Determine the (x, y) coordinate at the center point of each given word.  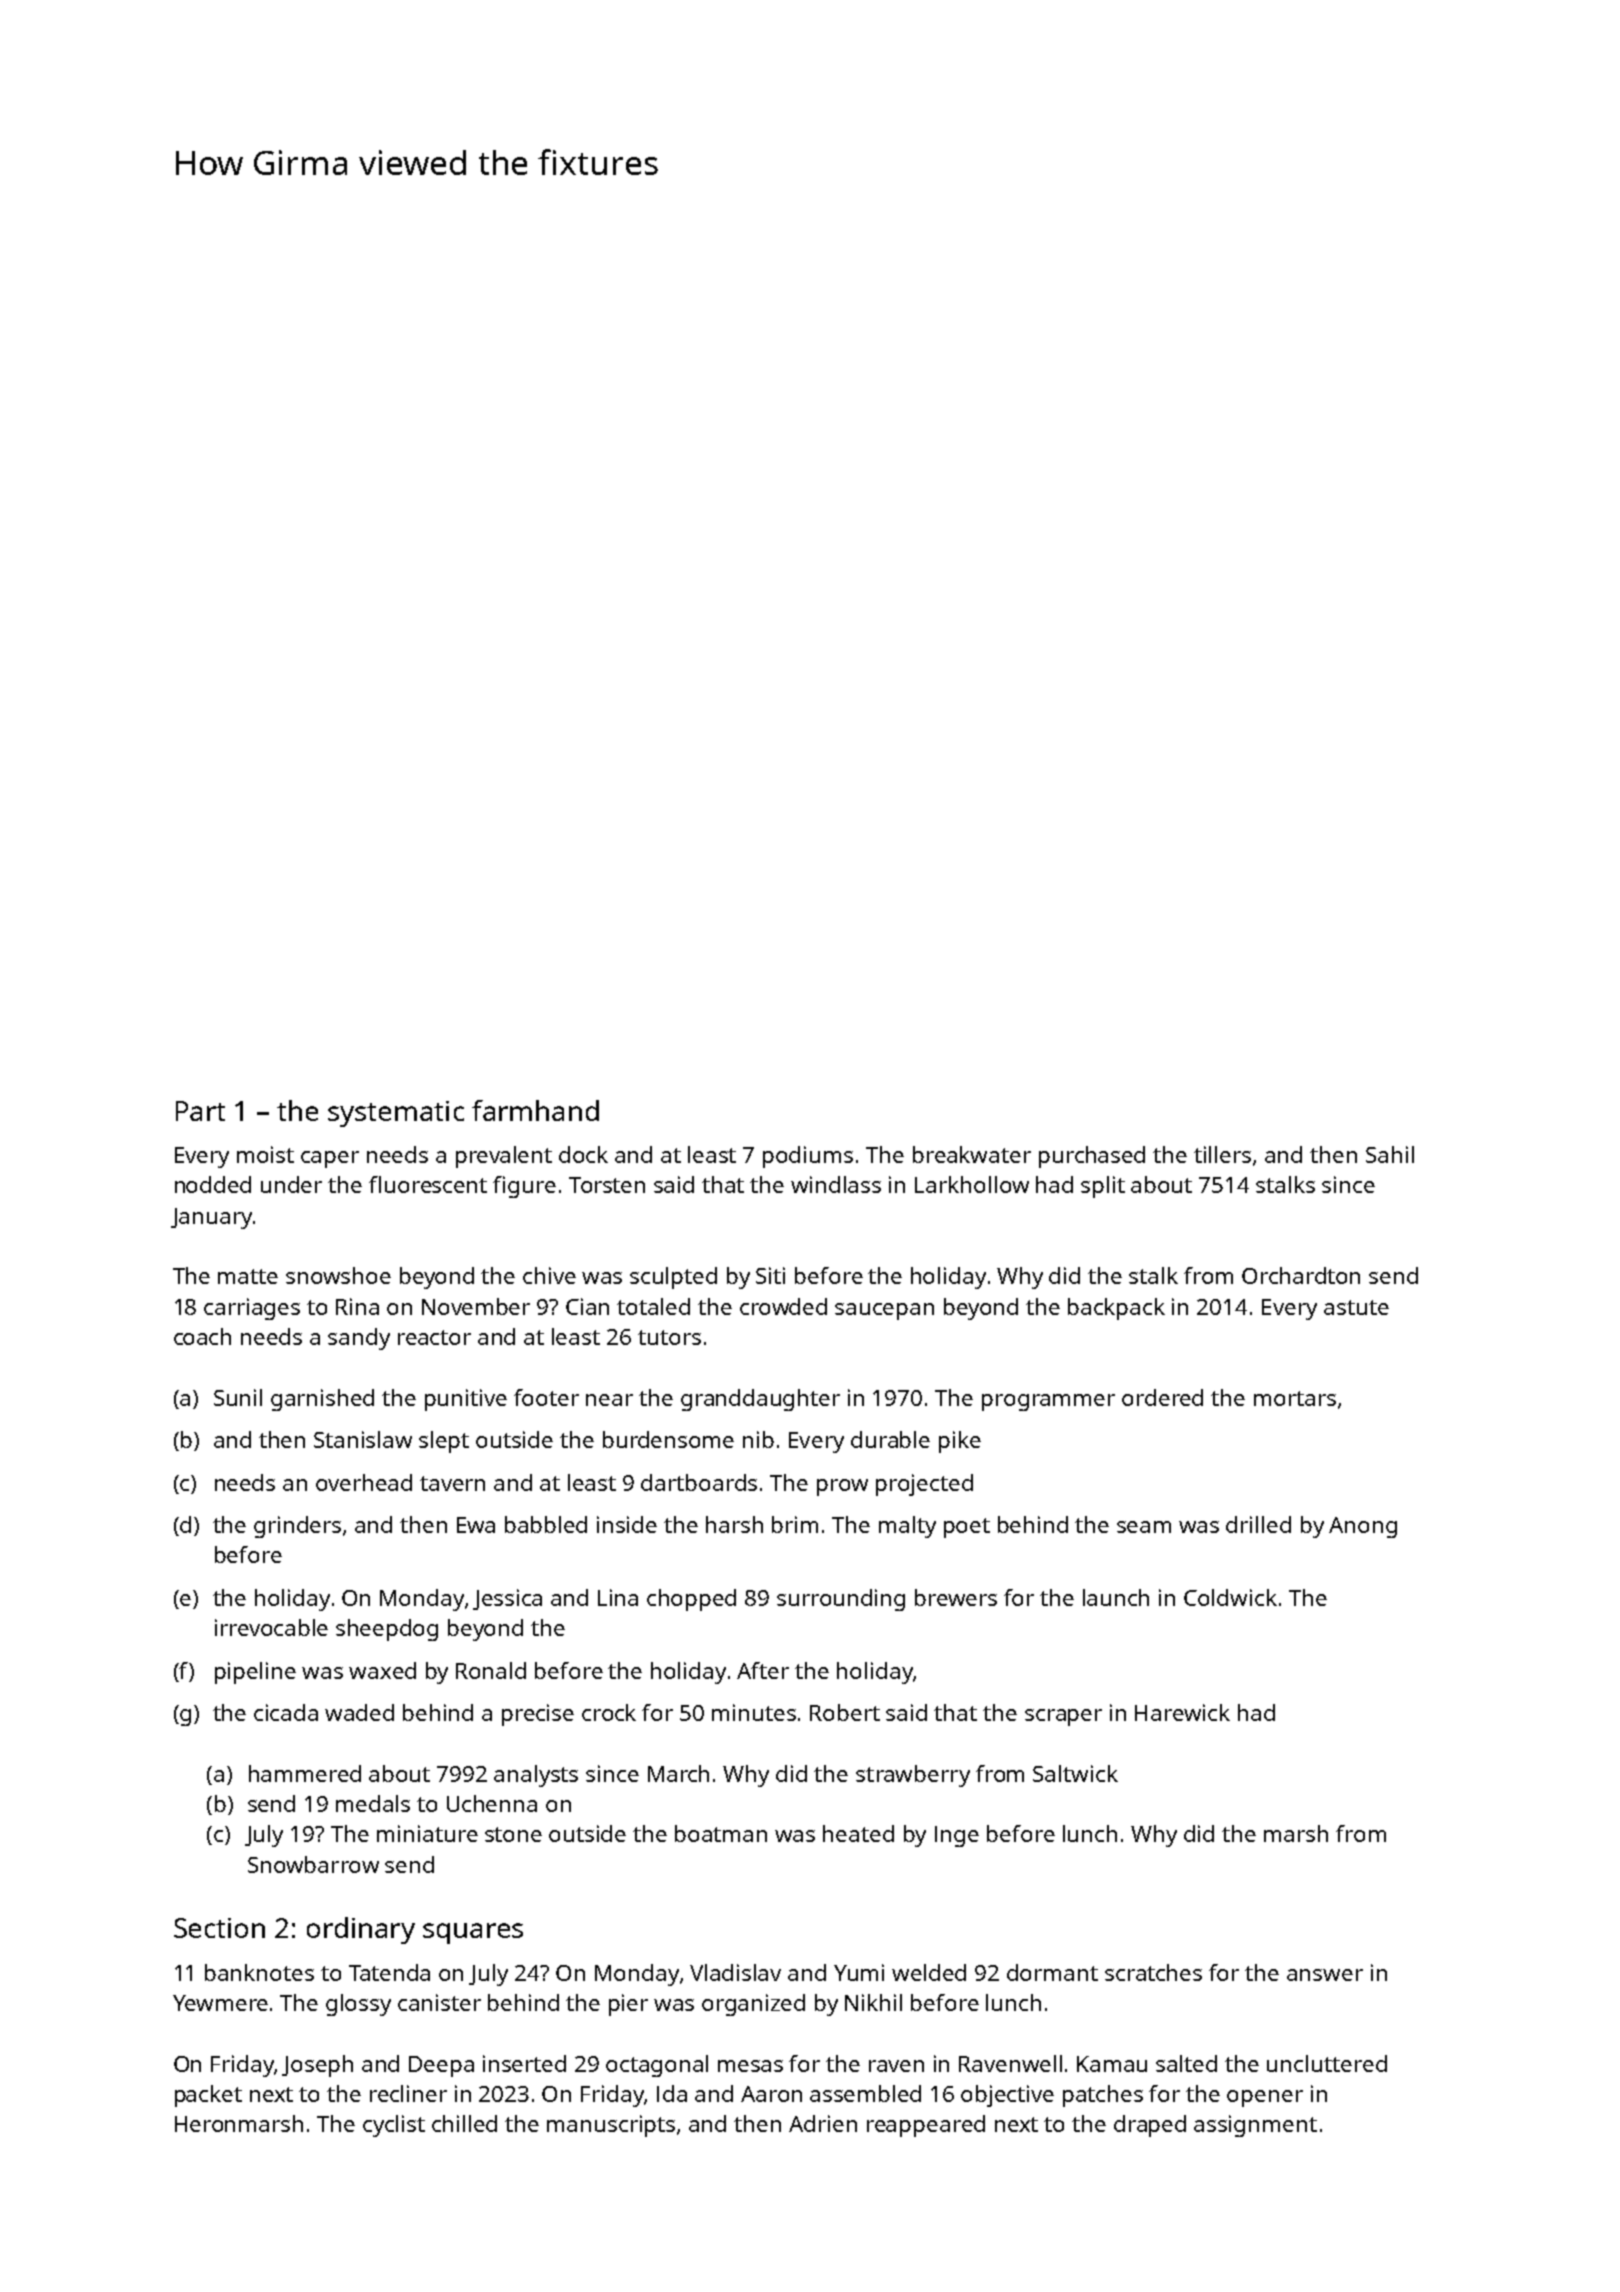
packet (208, 2096)
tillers (1222, 1154)
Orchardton (1301, 1275)
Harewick (1182, 1712)
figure (524, 1187)
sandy (359, 1339)
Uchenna (492, 1803)
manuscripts (611, 2126)
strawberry (913, 1776)
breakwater (972, 1154)
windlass (836, 1184)
